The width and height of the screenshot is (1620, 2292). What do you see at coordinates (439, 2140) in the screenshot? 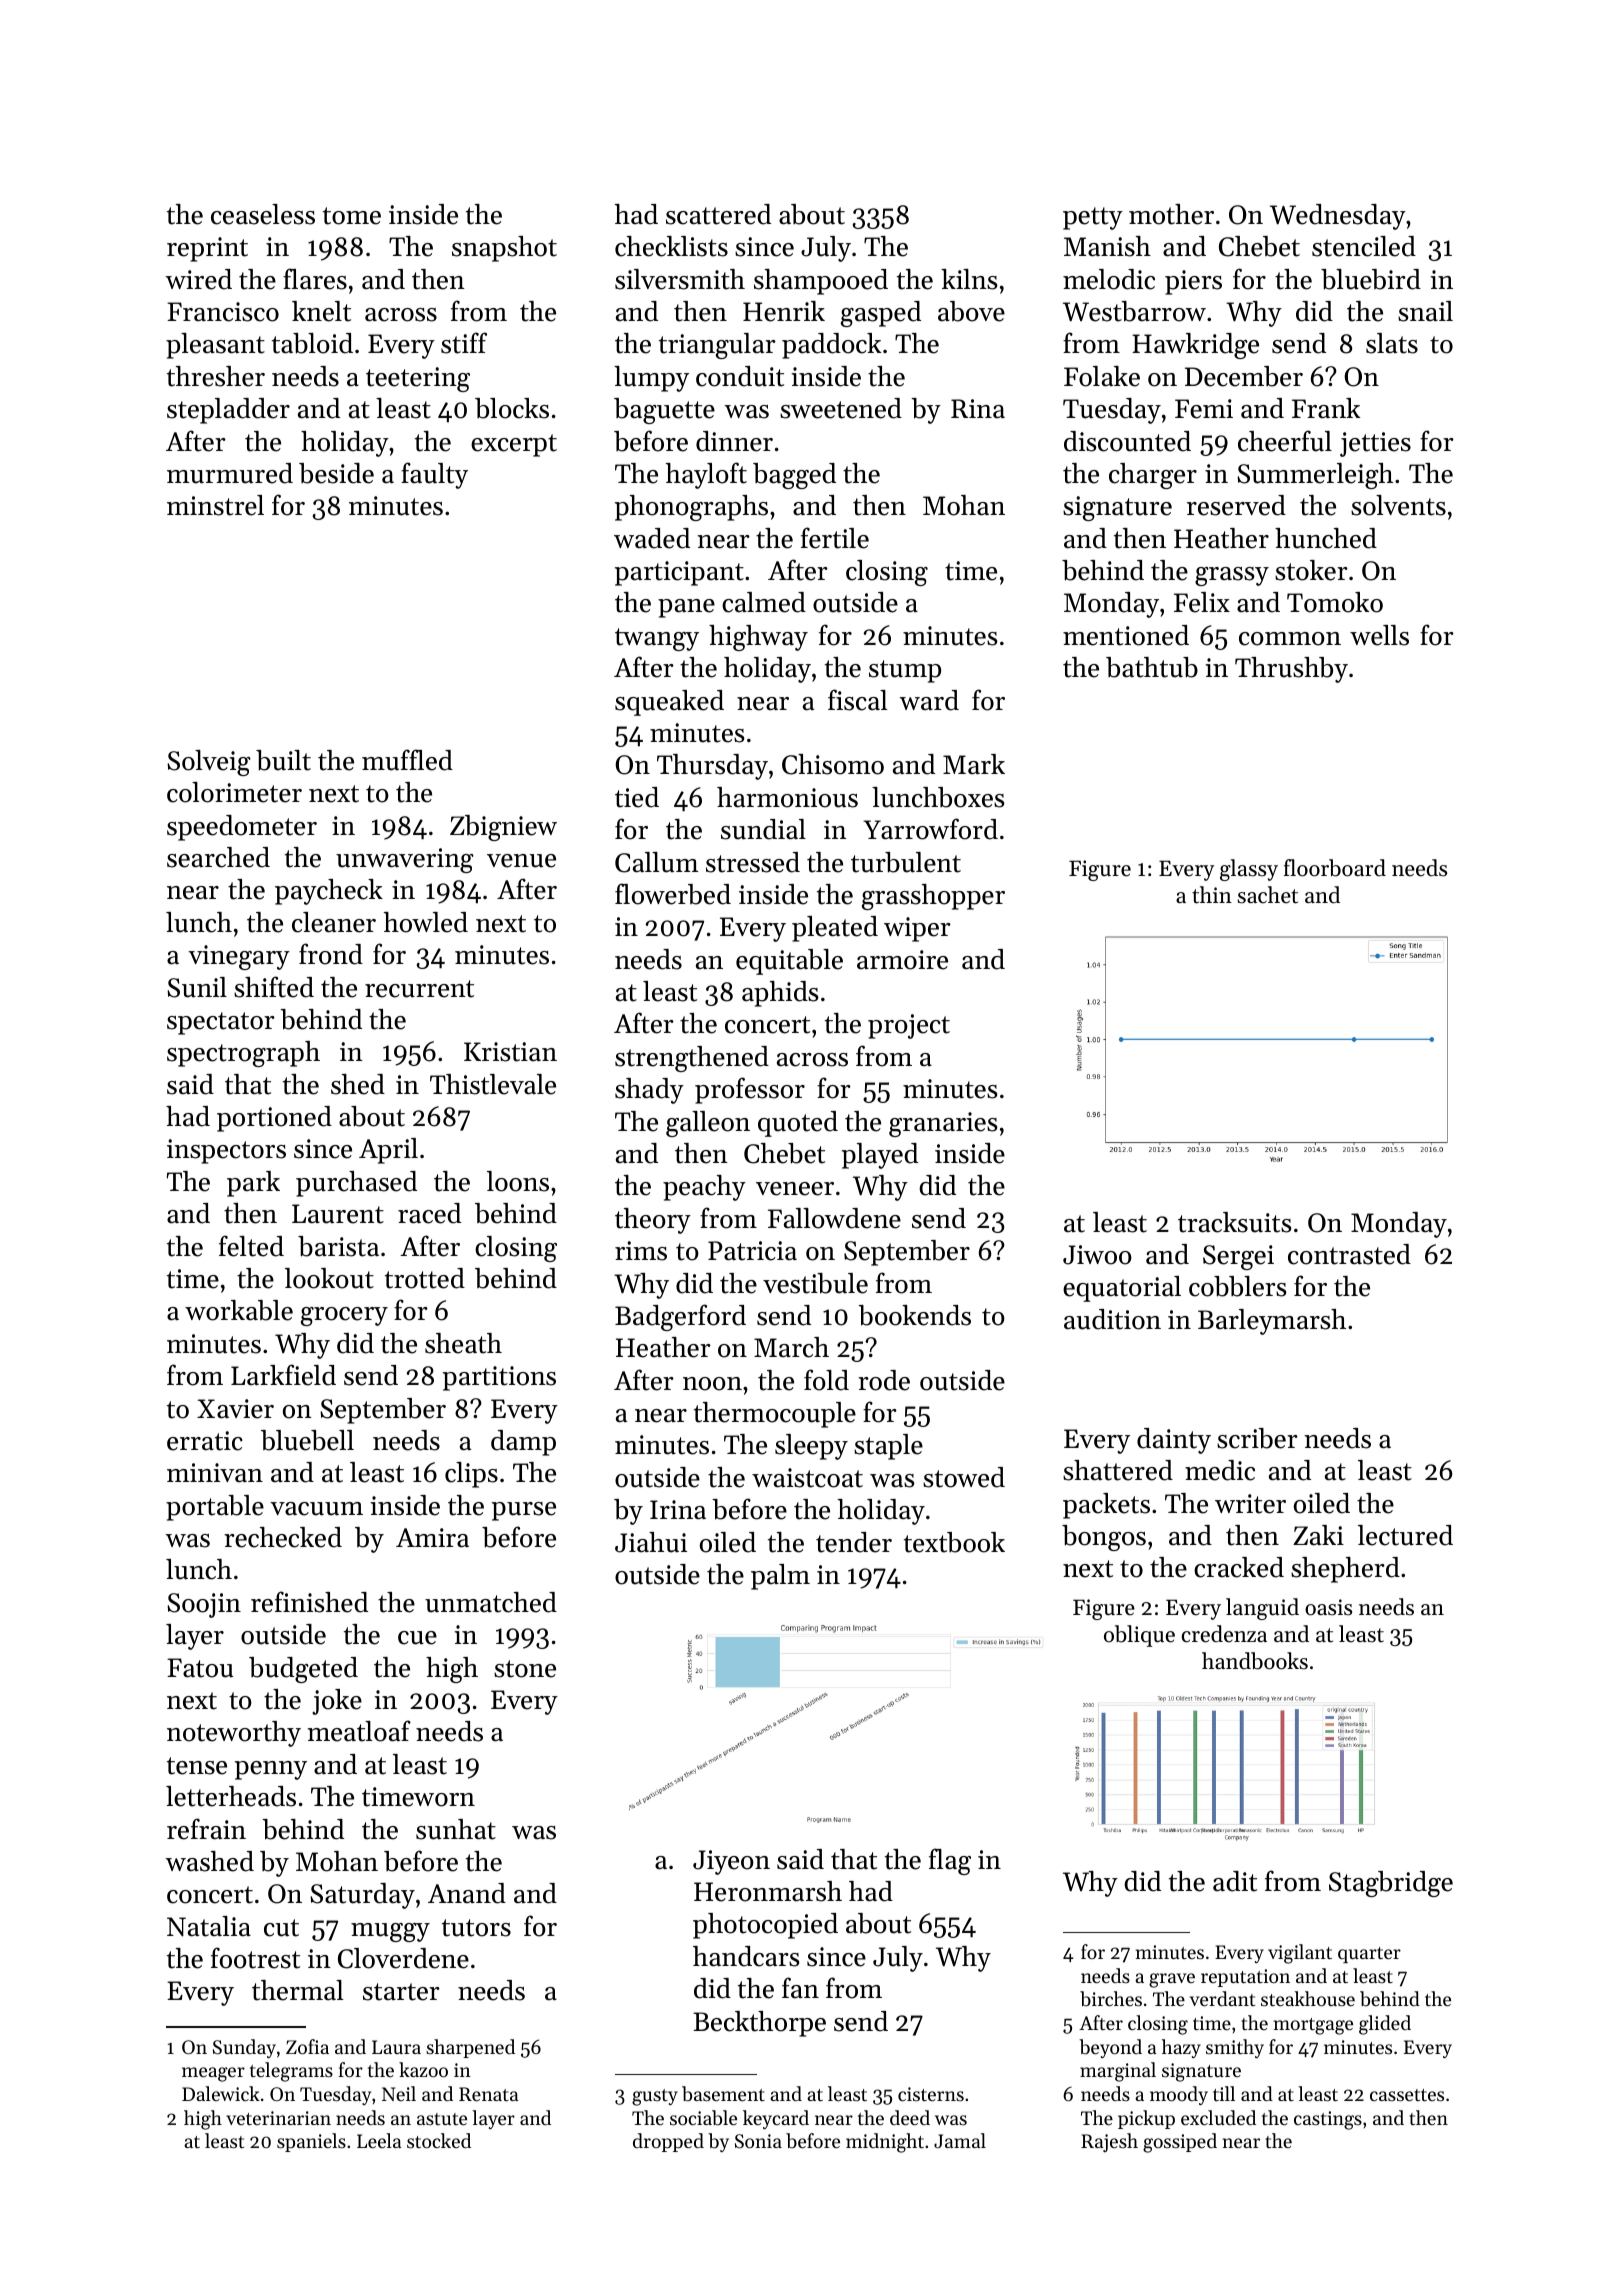
I see `stocked` at bounding box center [439, 2140].
